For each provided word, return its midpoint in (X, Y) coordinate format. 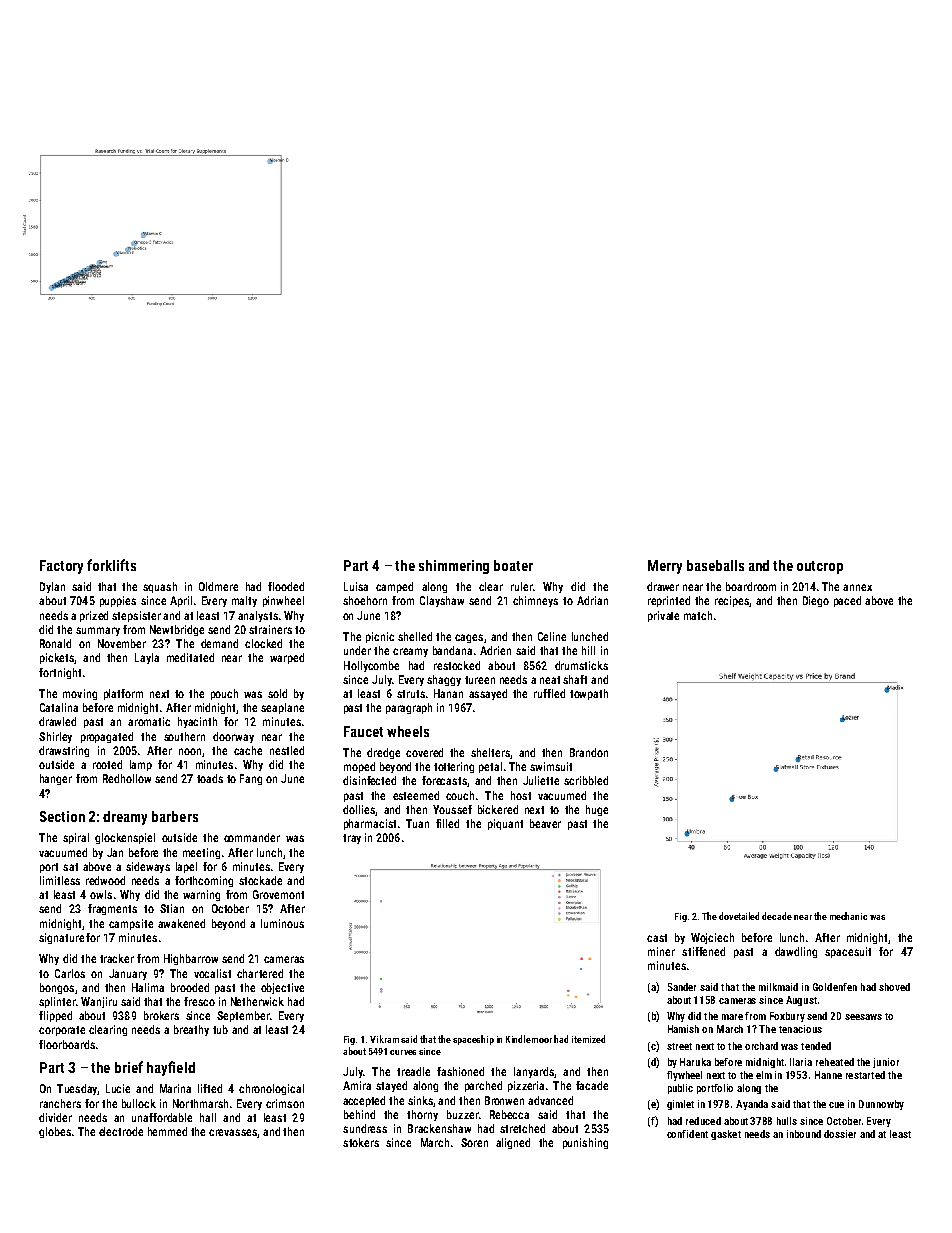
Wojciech (712, 938)
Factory (61, 567)
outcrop (820, 567)
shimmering (454, 567)
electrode (121, 1131)
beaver (545, 823)
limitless (60, 880)
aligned (513, 1143)
